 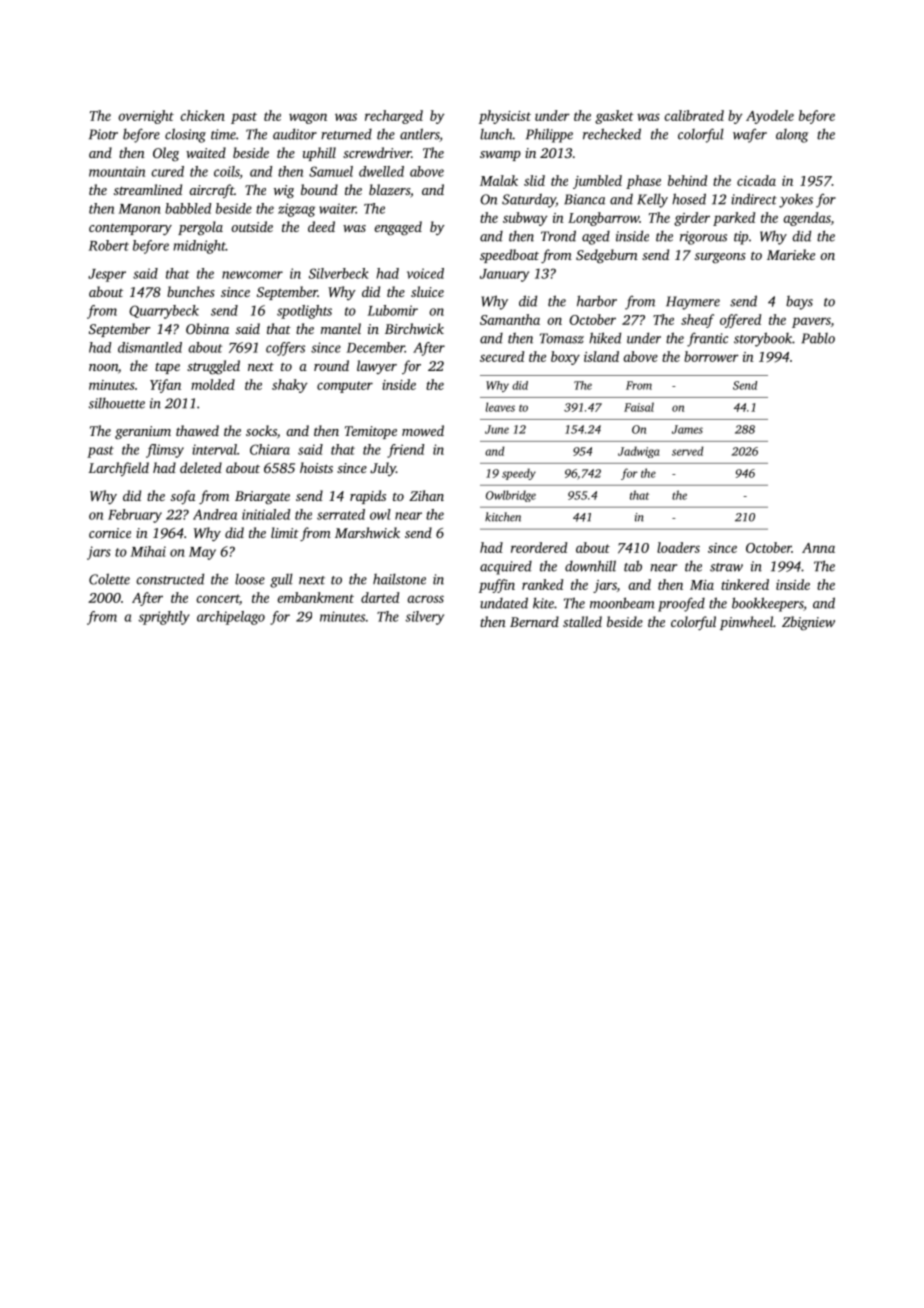 I want to click on overnight, so click(x=146, y=117).
